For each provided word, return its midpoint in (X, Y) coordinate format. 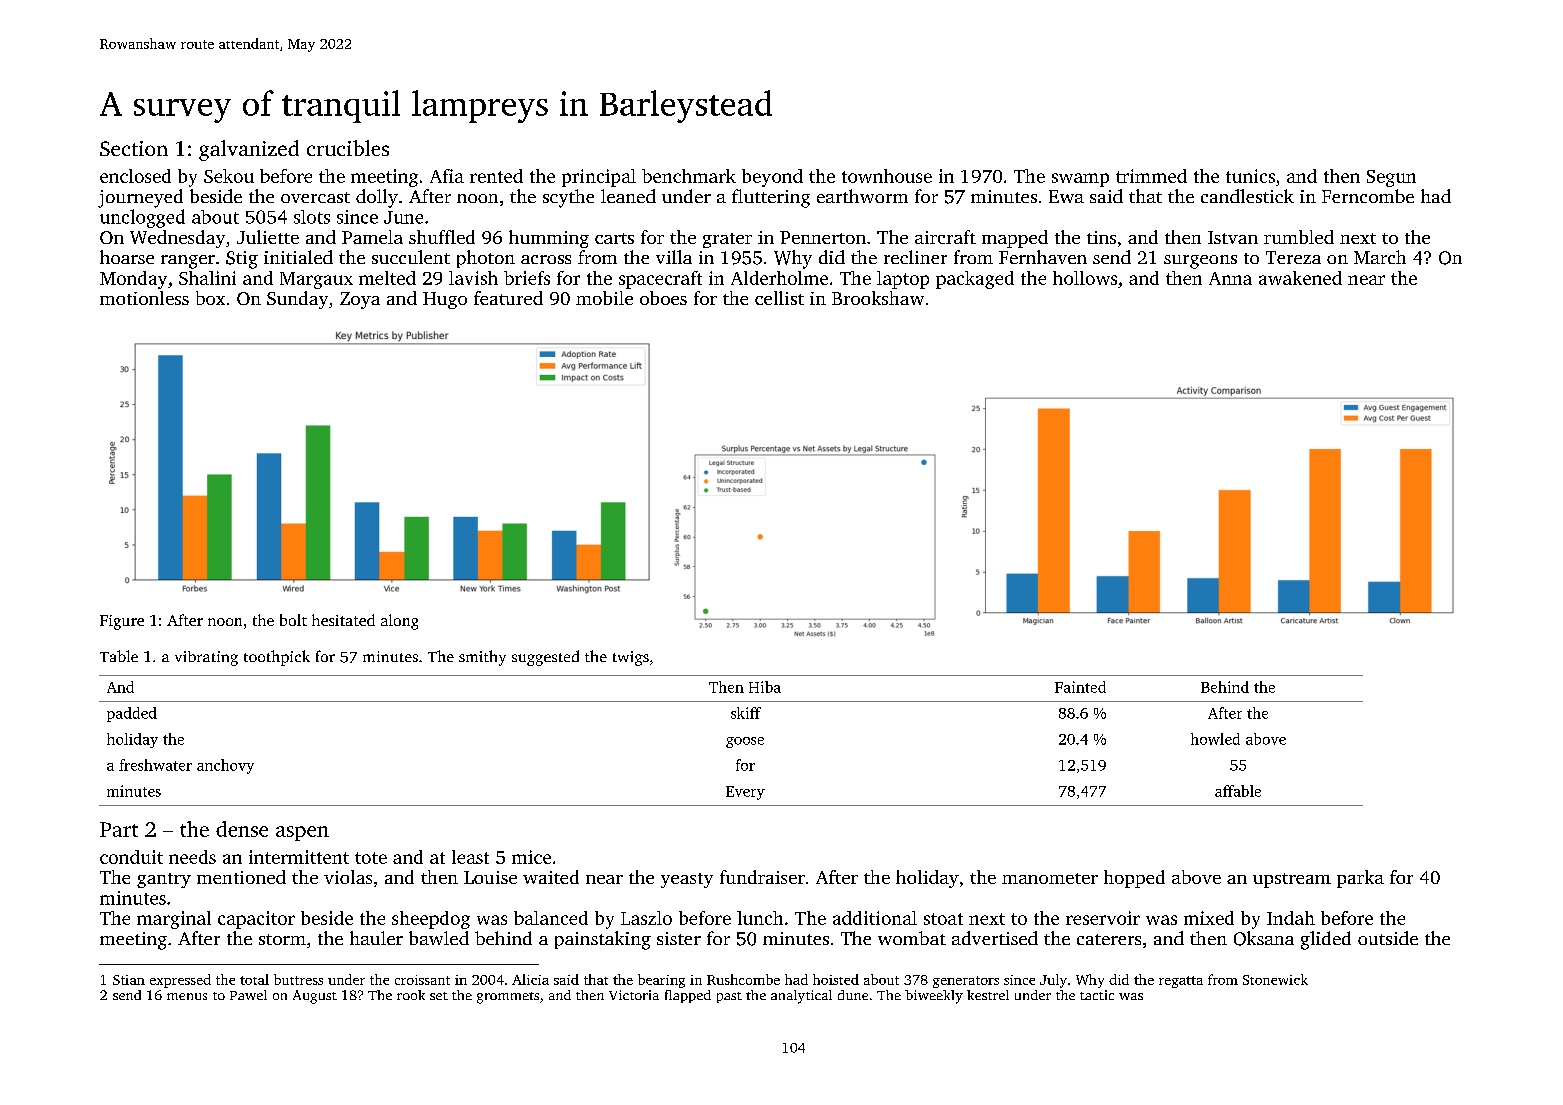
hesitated (343, 620)
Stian (129, 980)
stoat (943, 919)
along (399, 622)
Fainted (1080, 687)
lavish (473, 278)
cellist (779, 298)
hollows (1085, 278)
